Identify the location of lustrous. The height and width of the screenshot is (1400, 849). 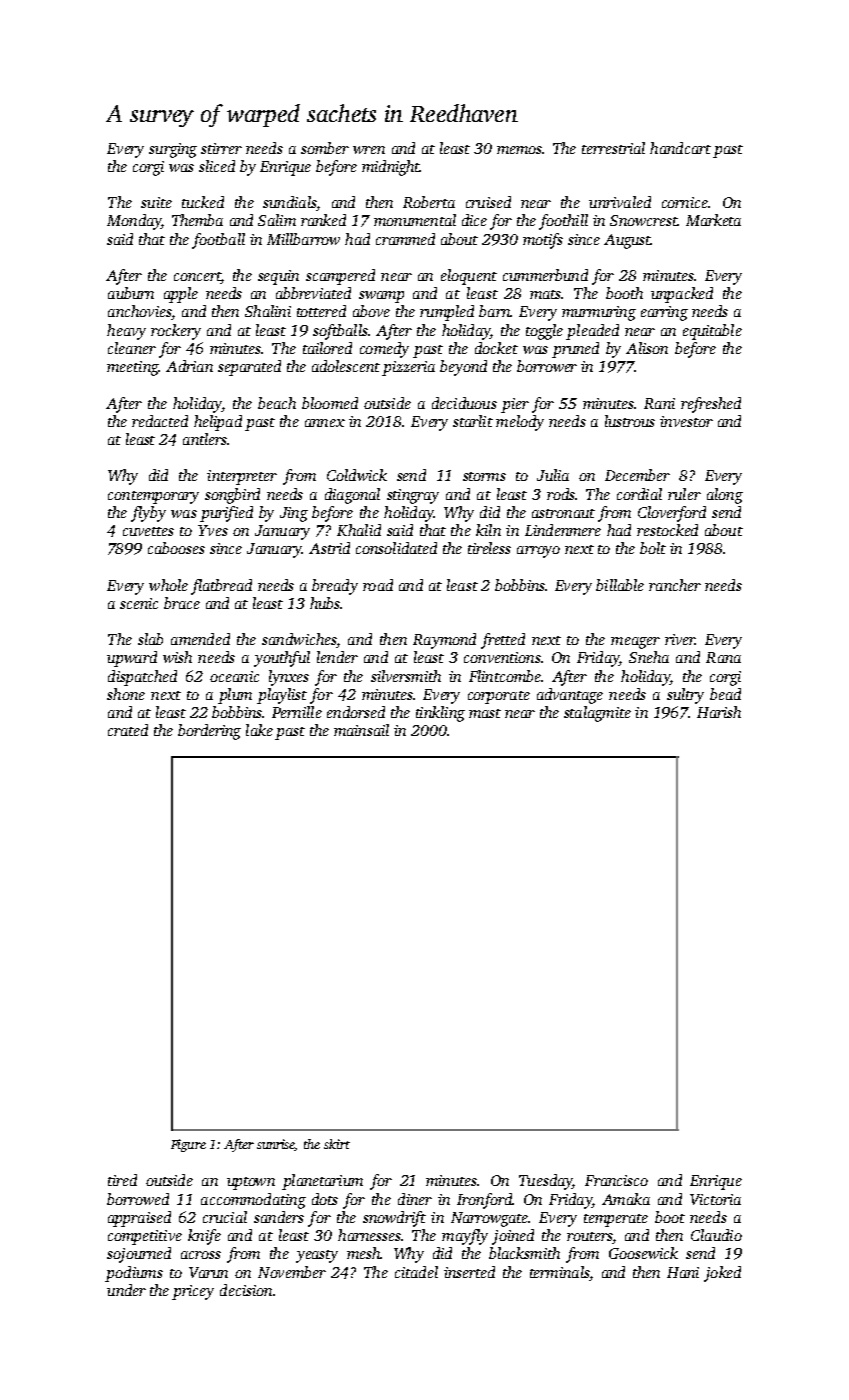
(630, 421).
